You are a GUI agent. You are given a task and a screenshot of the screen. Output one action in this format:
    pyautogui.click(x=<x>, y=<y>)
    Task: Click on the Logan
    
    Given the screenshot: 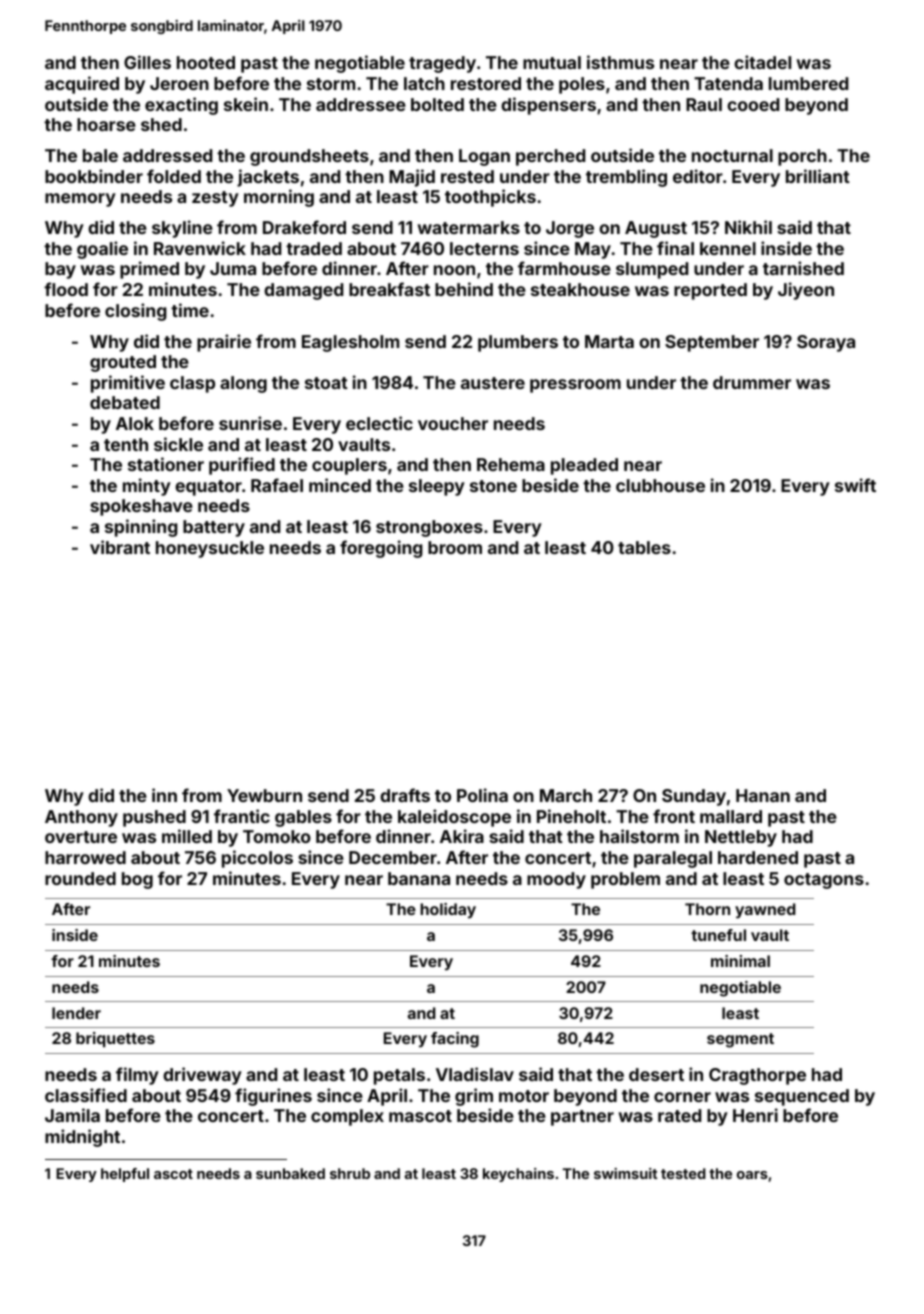 What is the action you would take?
    pyautogui.click(x=484, y=157)
